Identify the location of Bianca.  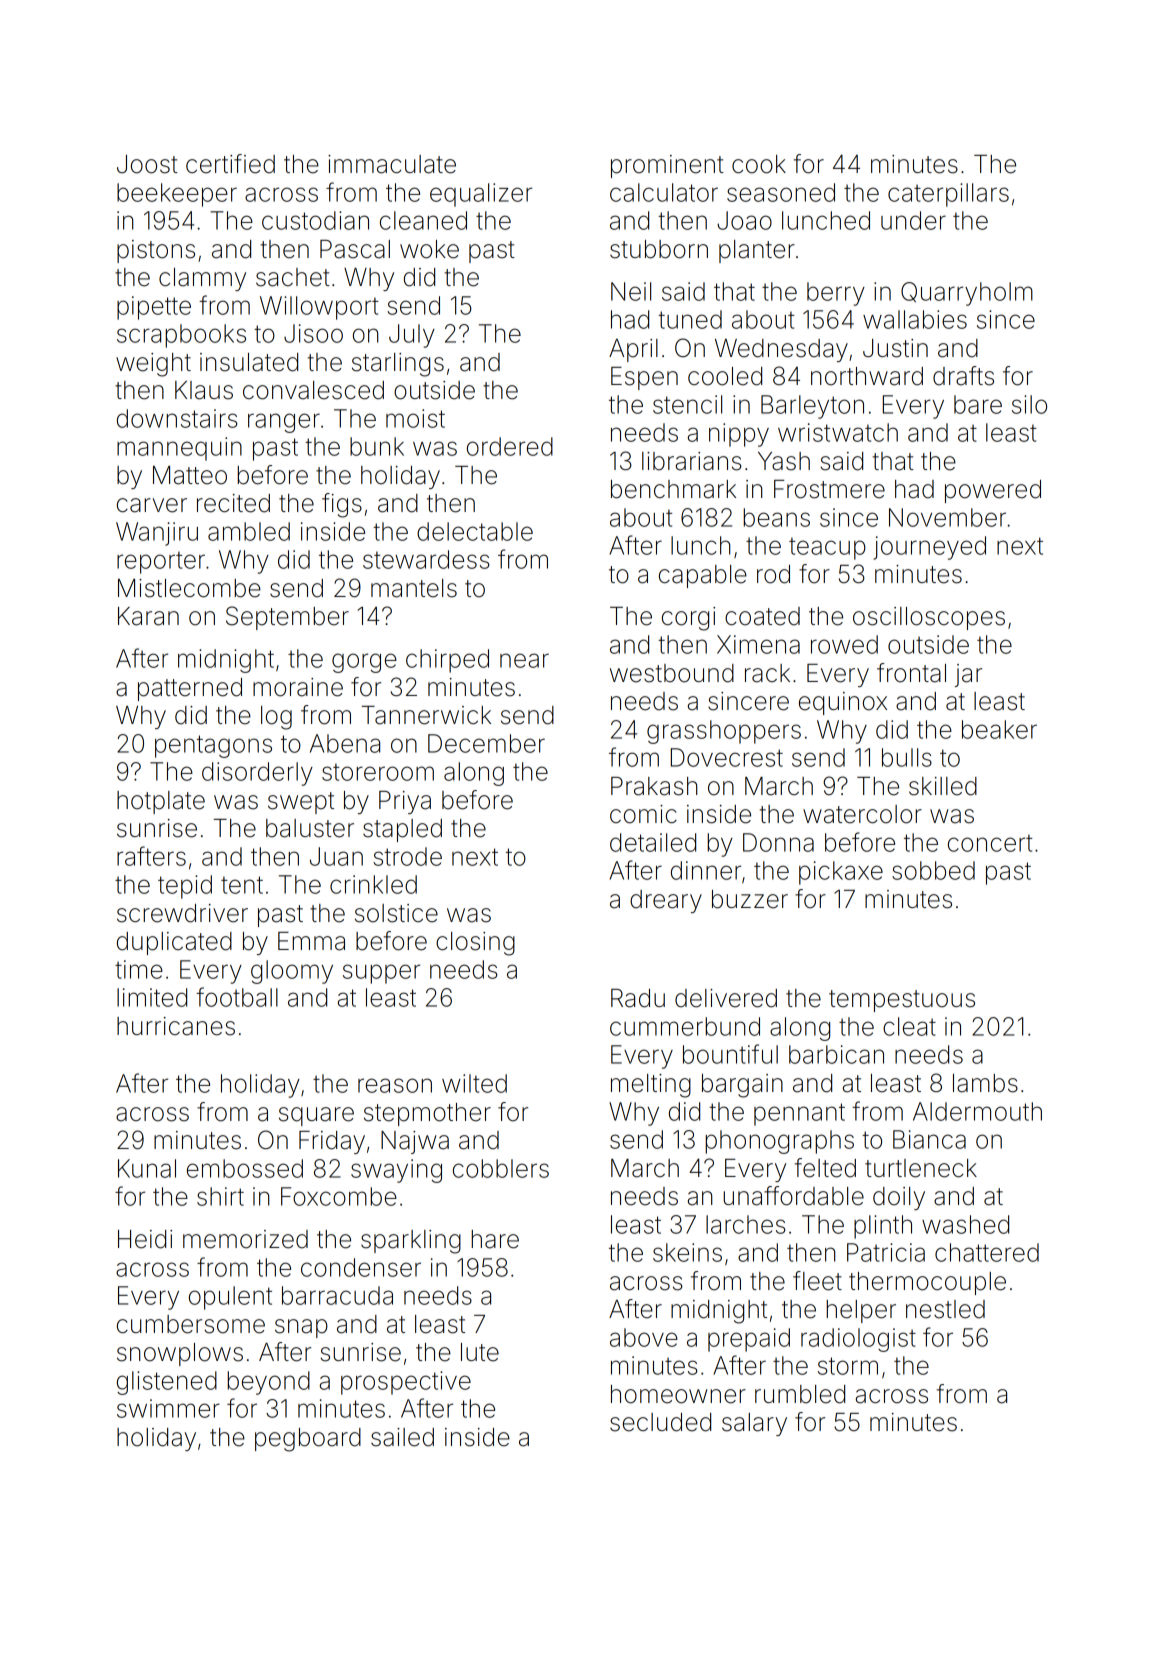
(929, 1139).
